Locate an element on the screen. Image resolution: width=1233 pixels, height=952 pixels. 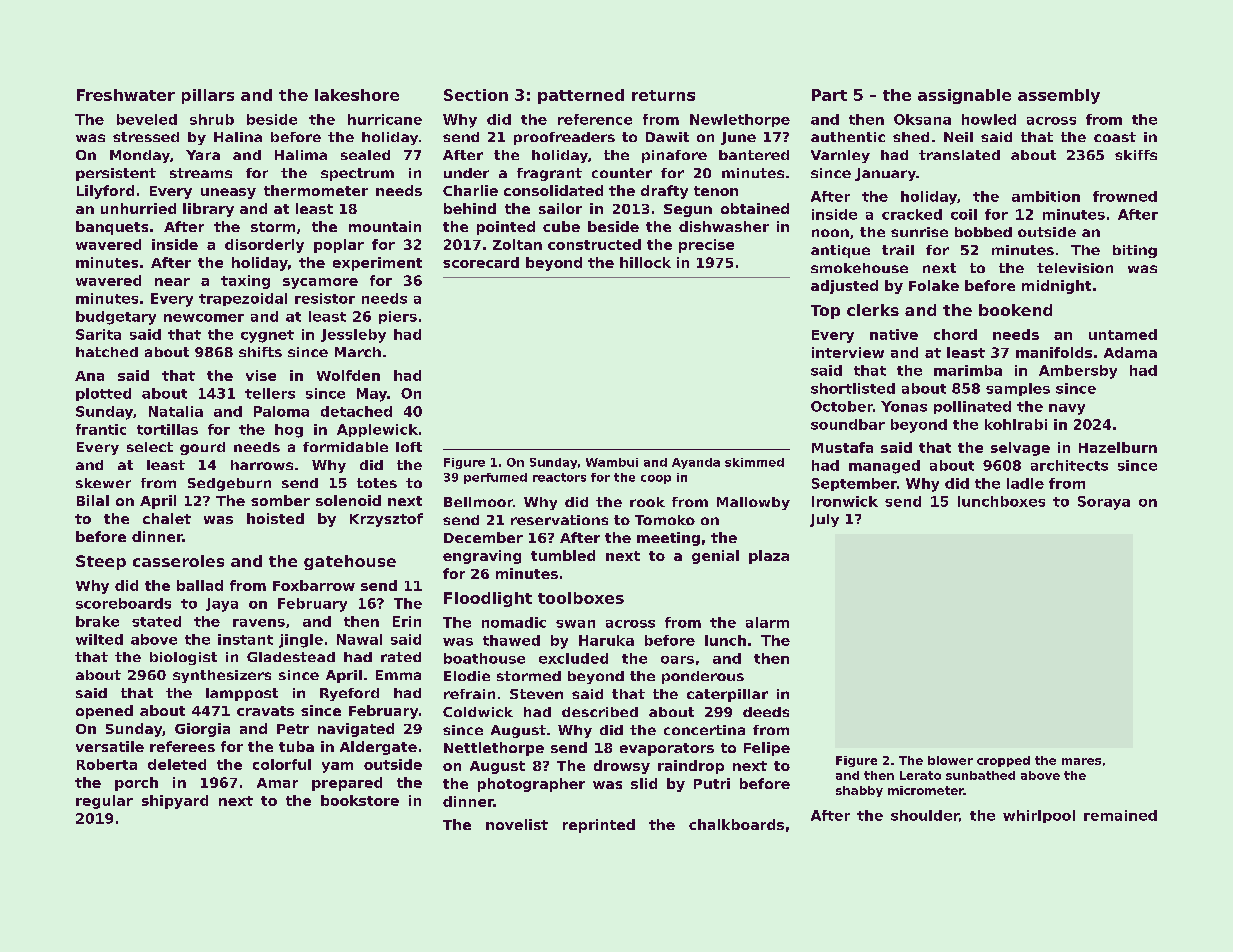
caterpillar is located at coordinates (727, 695).
